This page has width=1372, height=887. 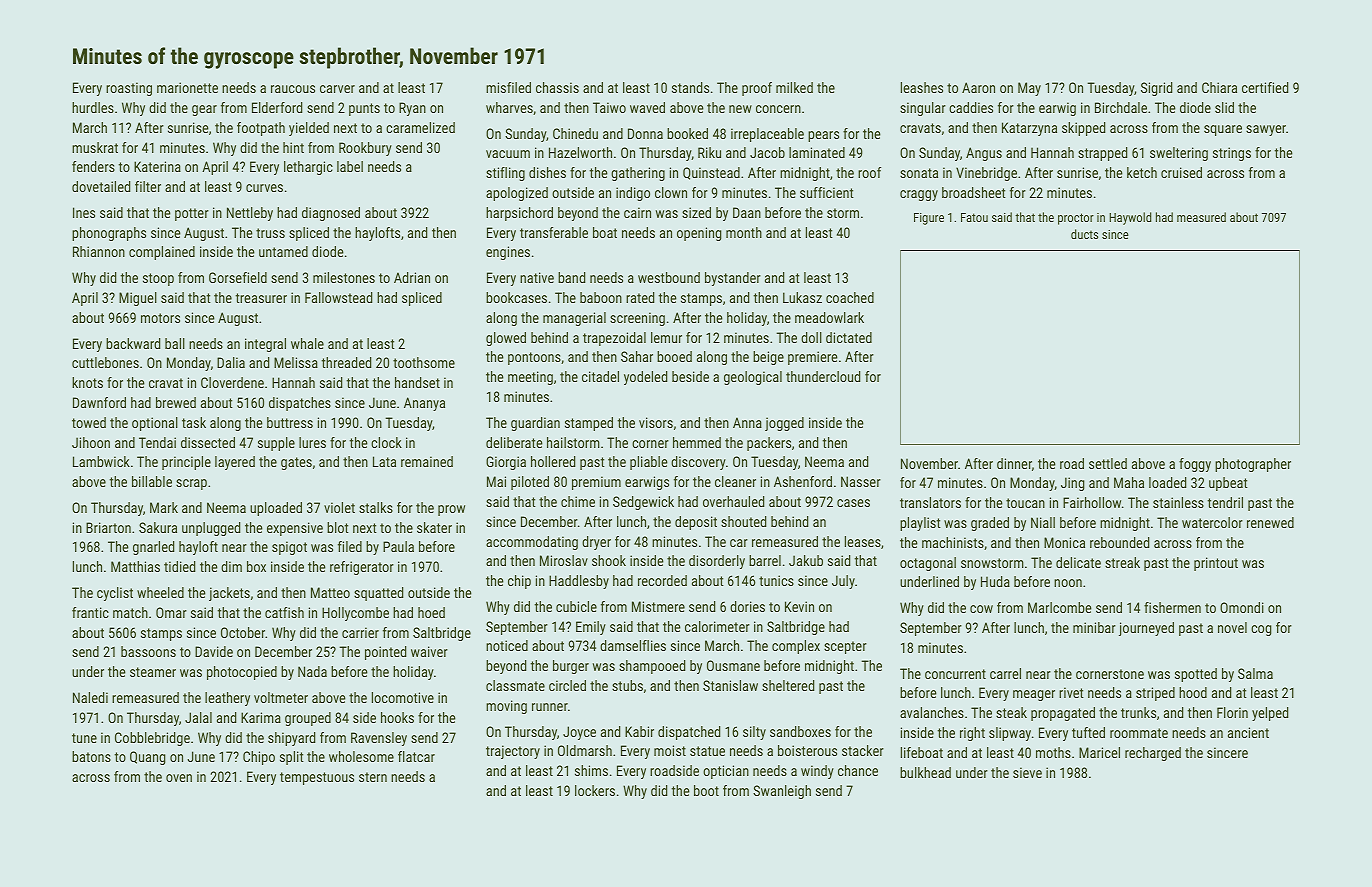 I want to click on stoop, so click(x=158, y=279).
